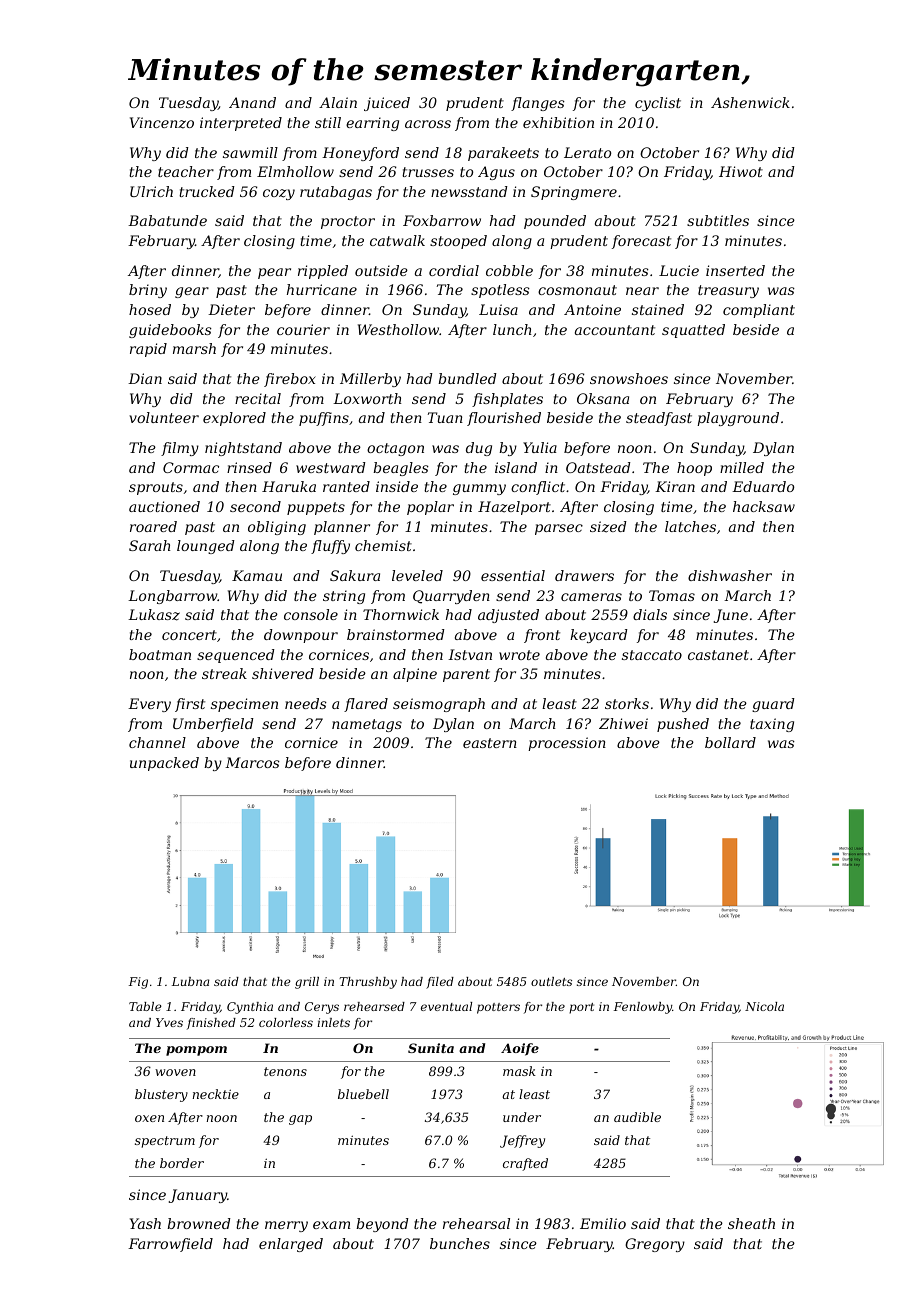  What do you see at coordinates (382, 1225) in the screenshot?
I see `beyond` at bounding box center [382, 1225].
